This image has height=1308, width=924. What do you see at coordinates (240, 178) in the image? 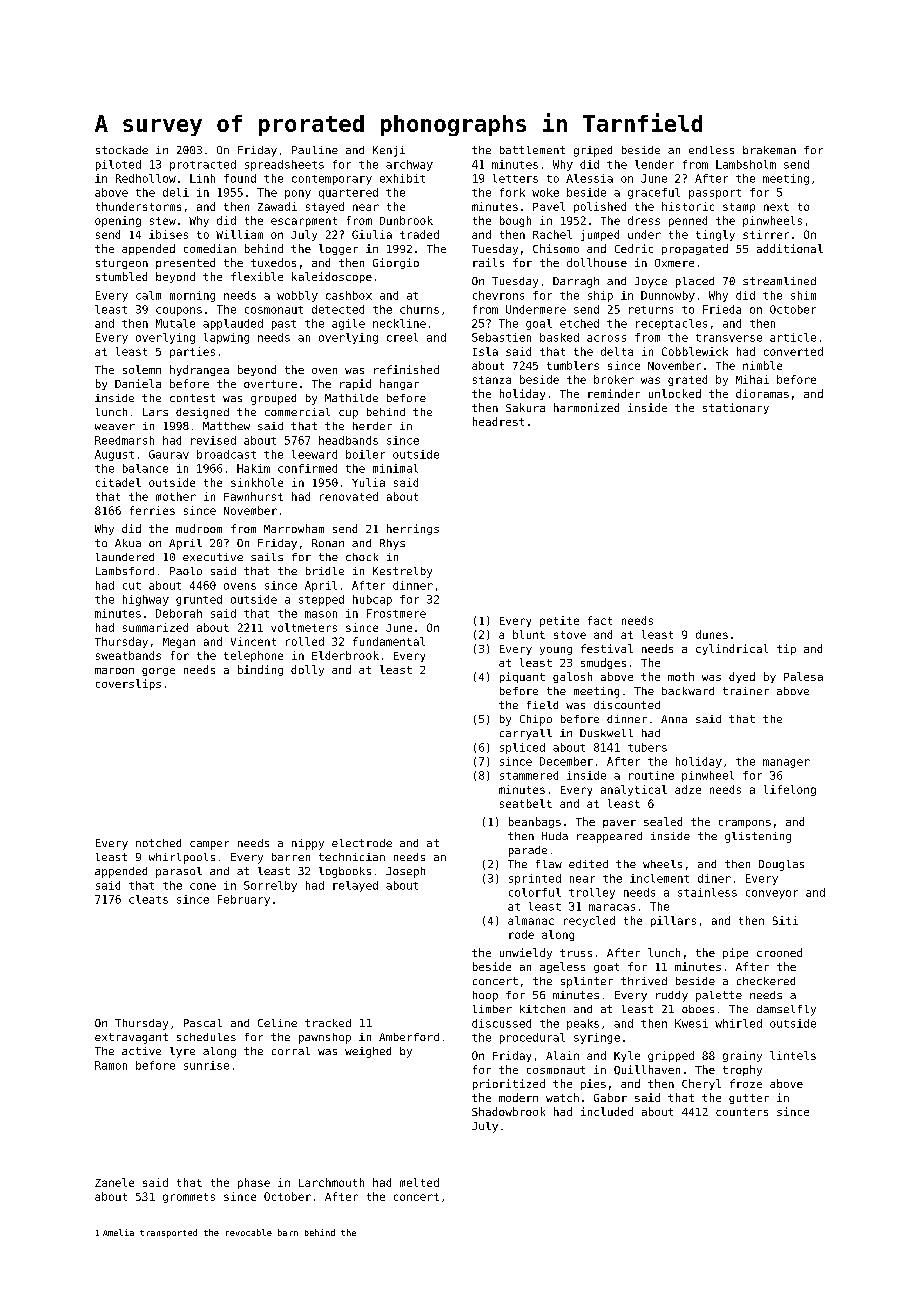
I see `found` at bounding box center [240, 178].
